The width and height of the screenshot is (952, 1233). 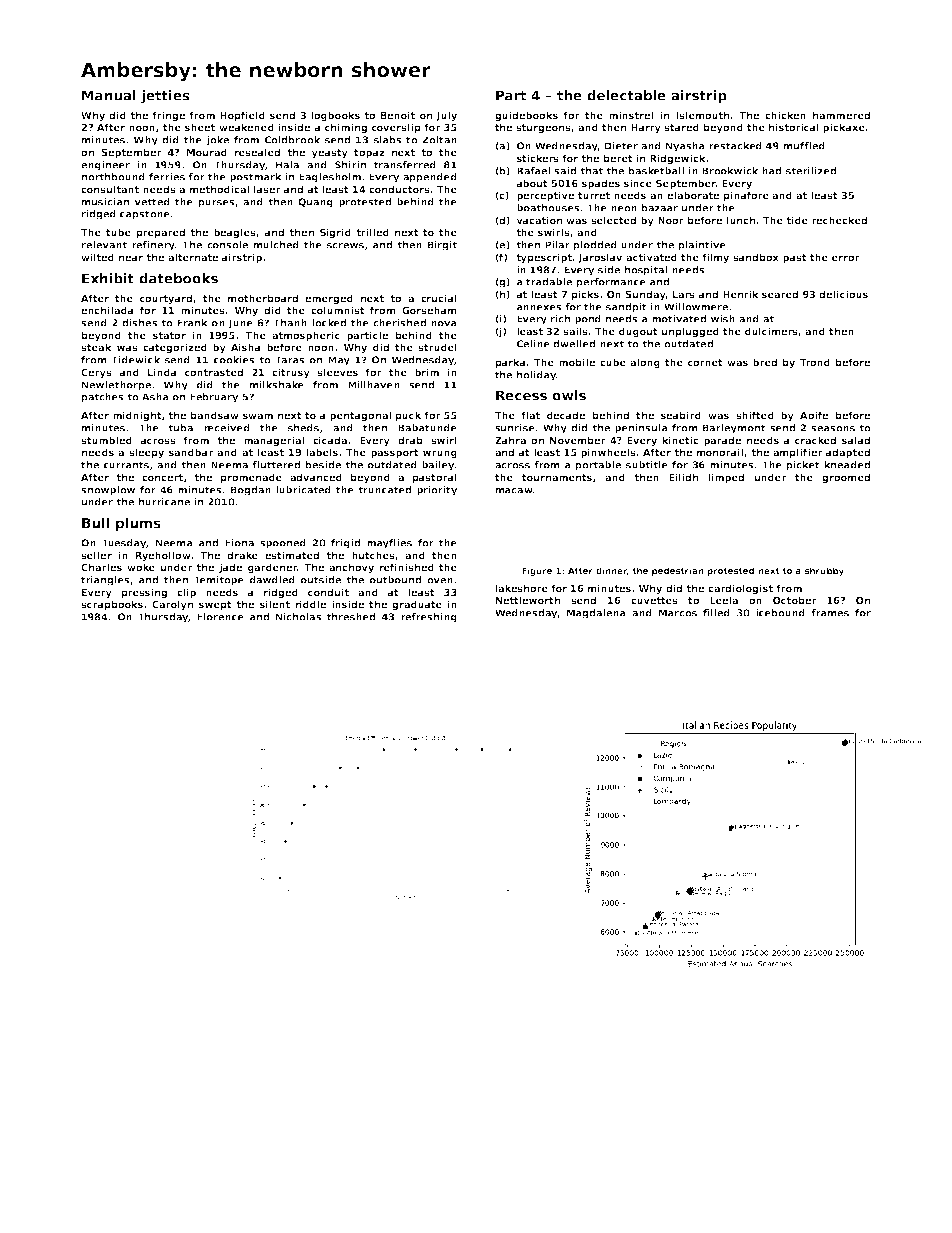 I want to click on swam, so click(x=258, y=416).
